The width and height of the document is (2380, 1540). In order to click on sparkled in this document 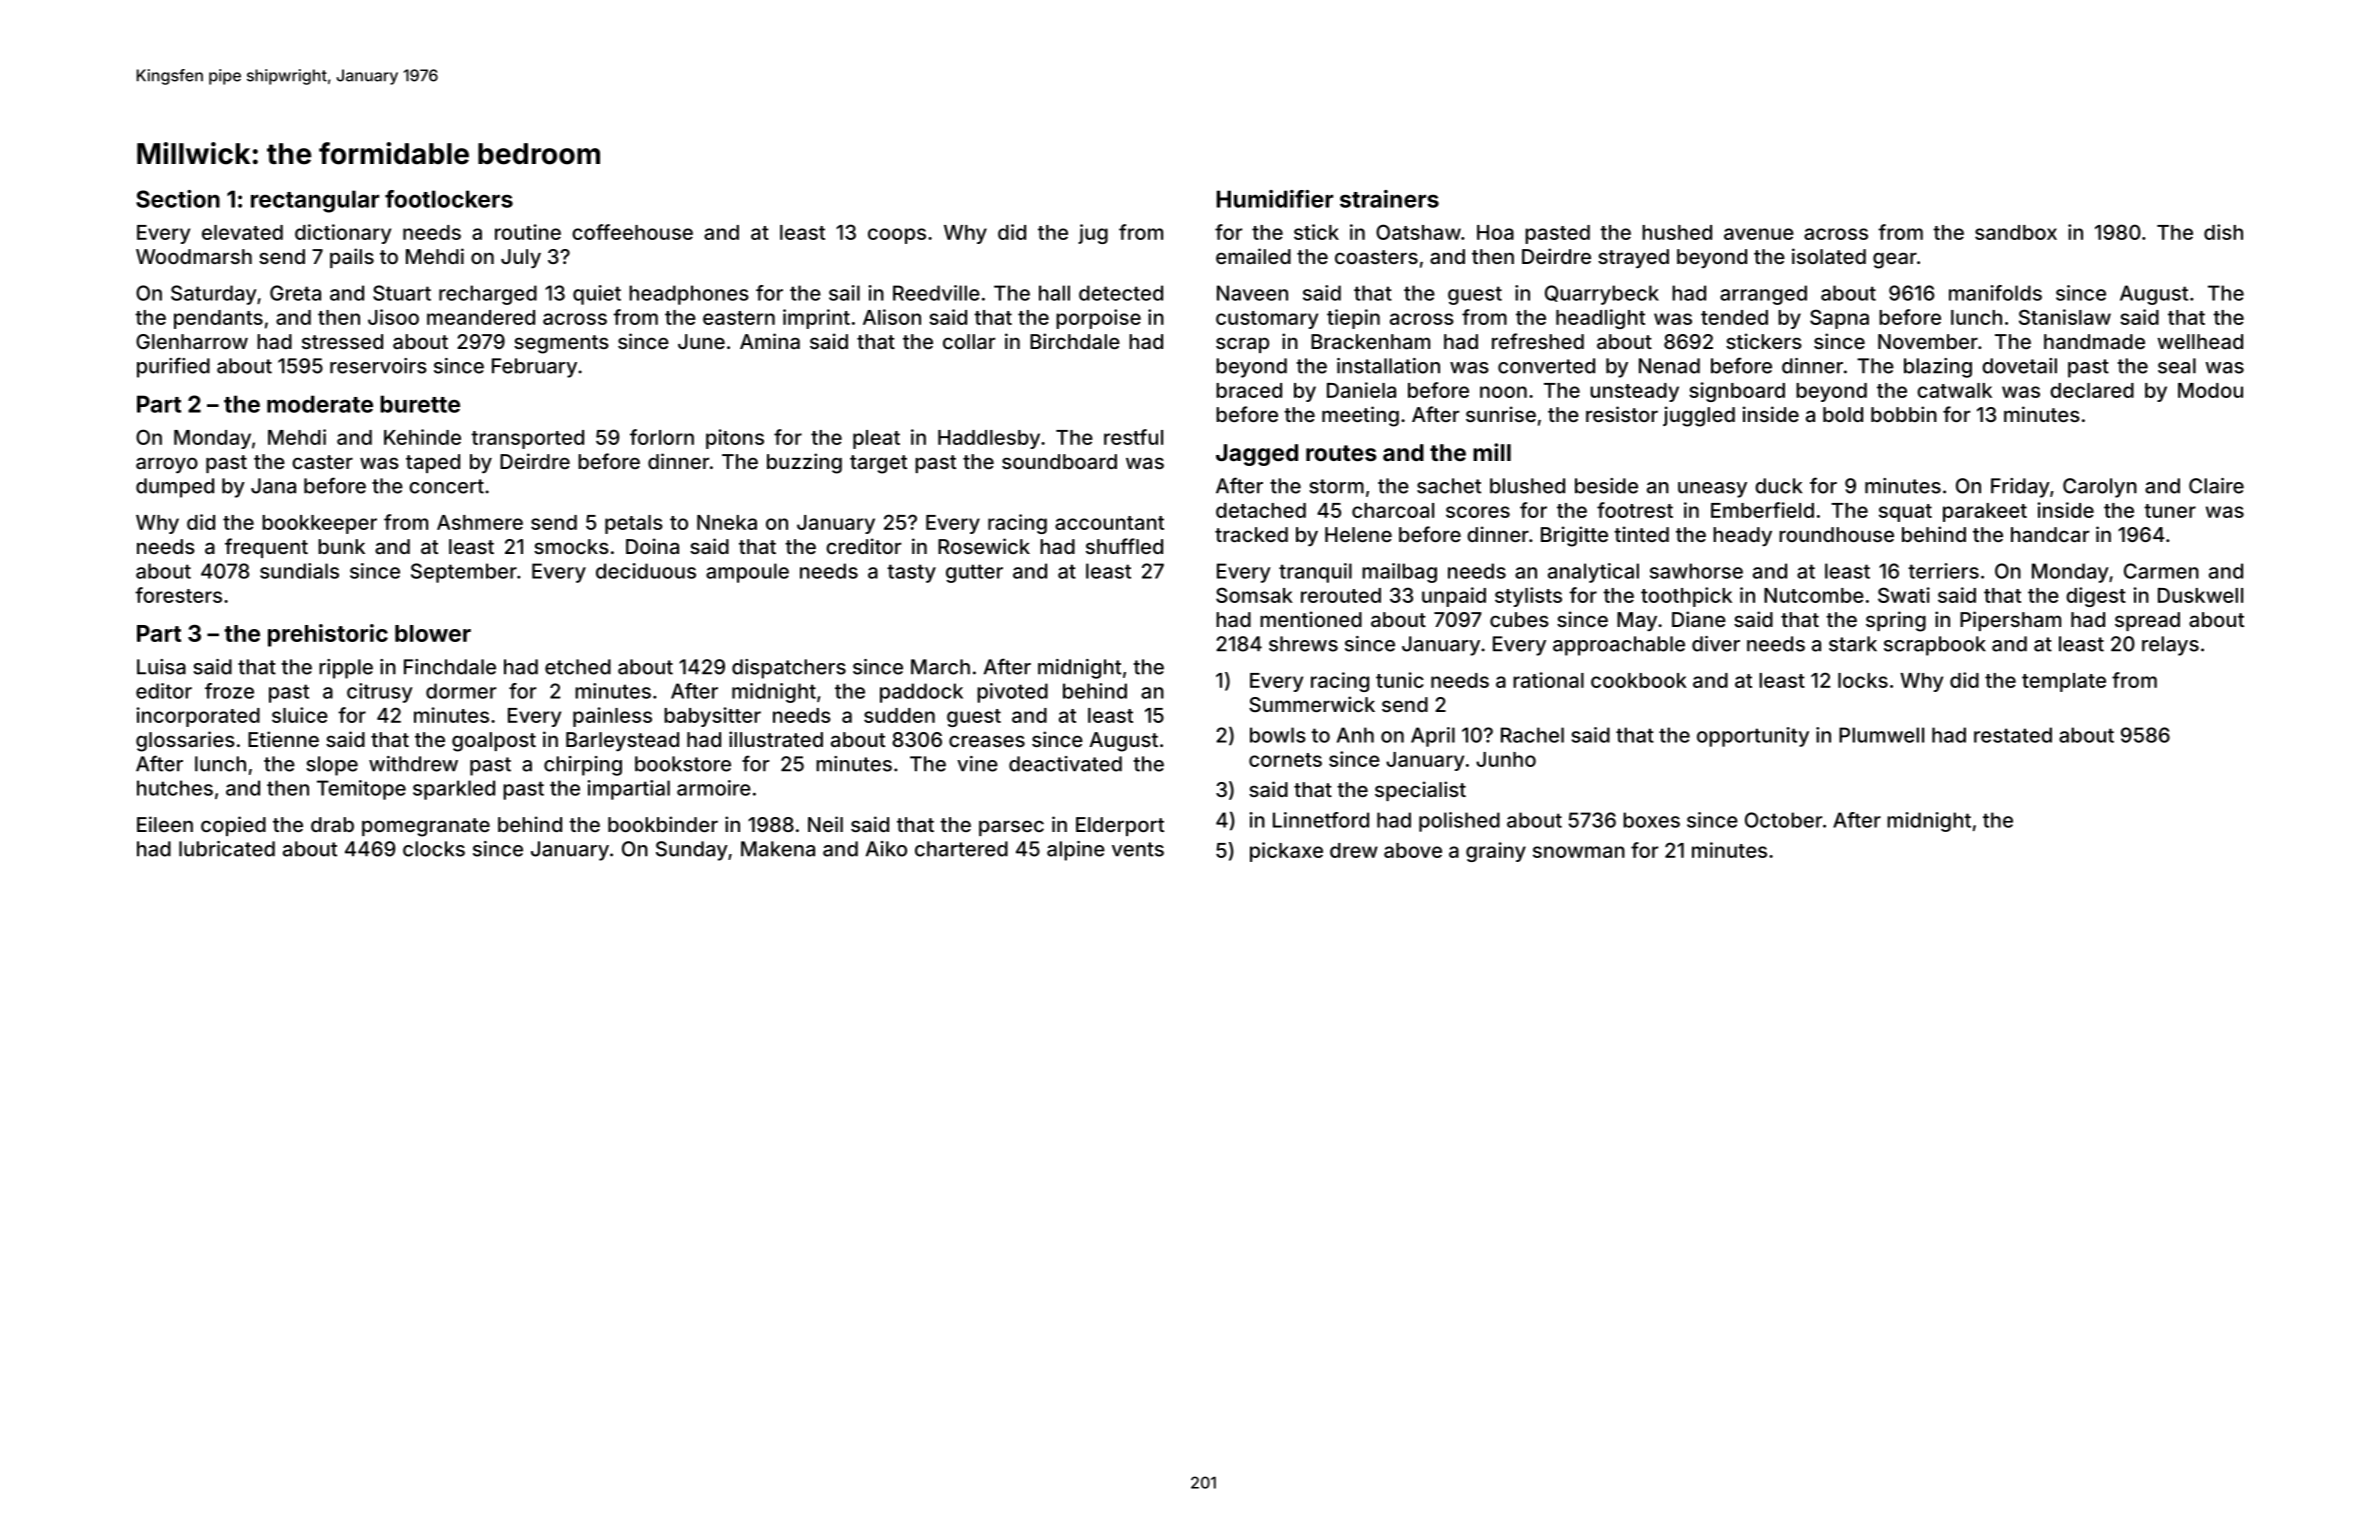, I will do `click(454, 790)`.
